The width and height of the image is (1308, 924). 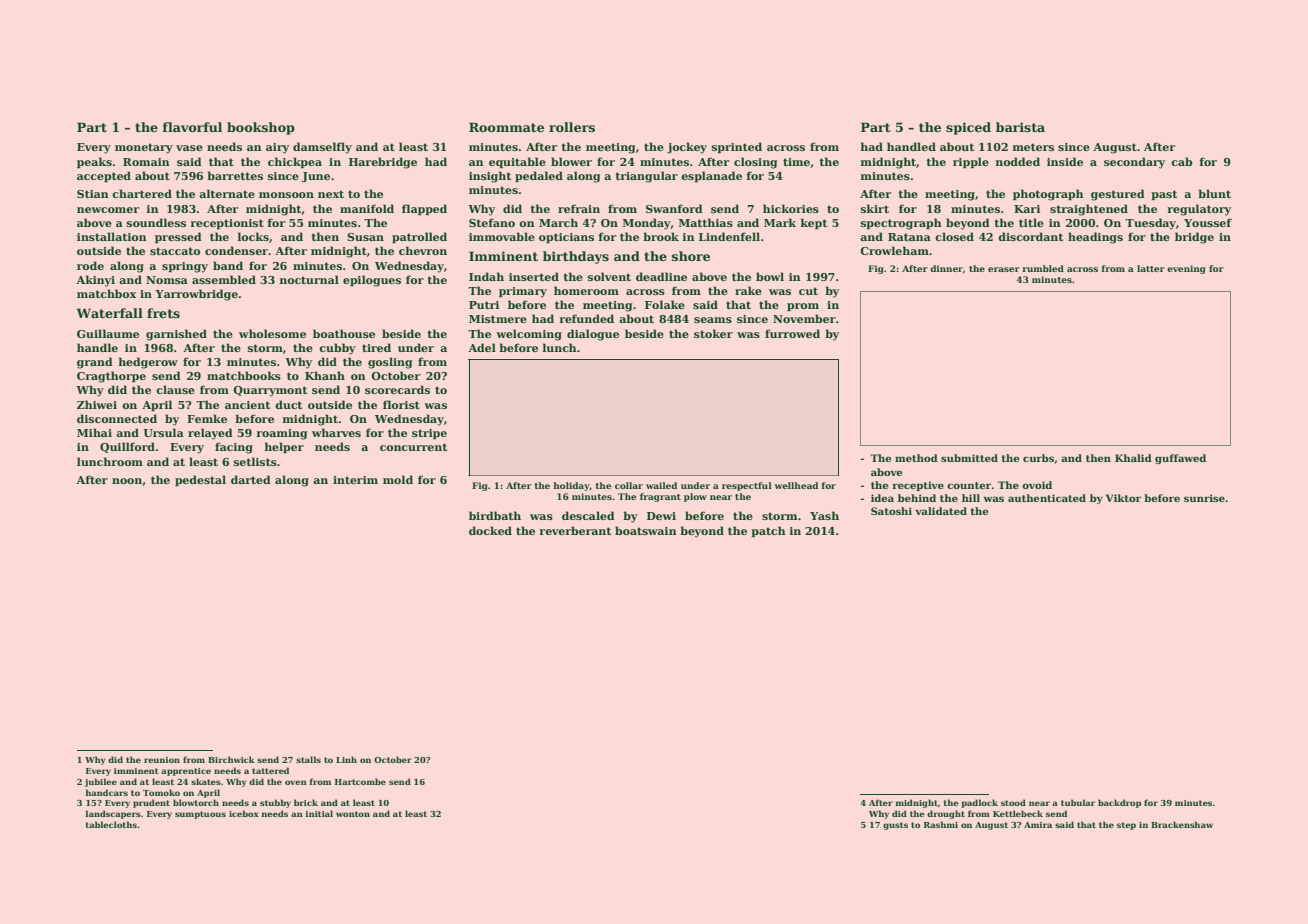 What do you see at coordinates (227, 224) in the image?
I see `receptionist` at bounding box center [227, 224].
